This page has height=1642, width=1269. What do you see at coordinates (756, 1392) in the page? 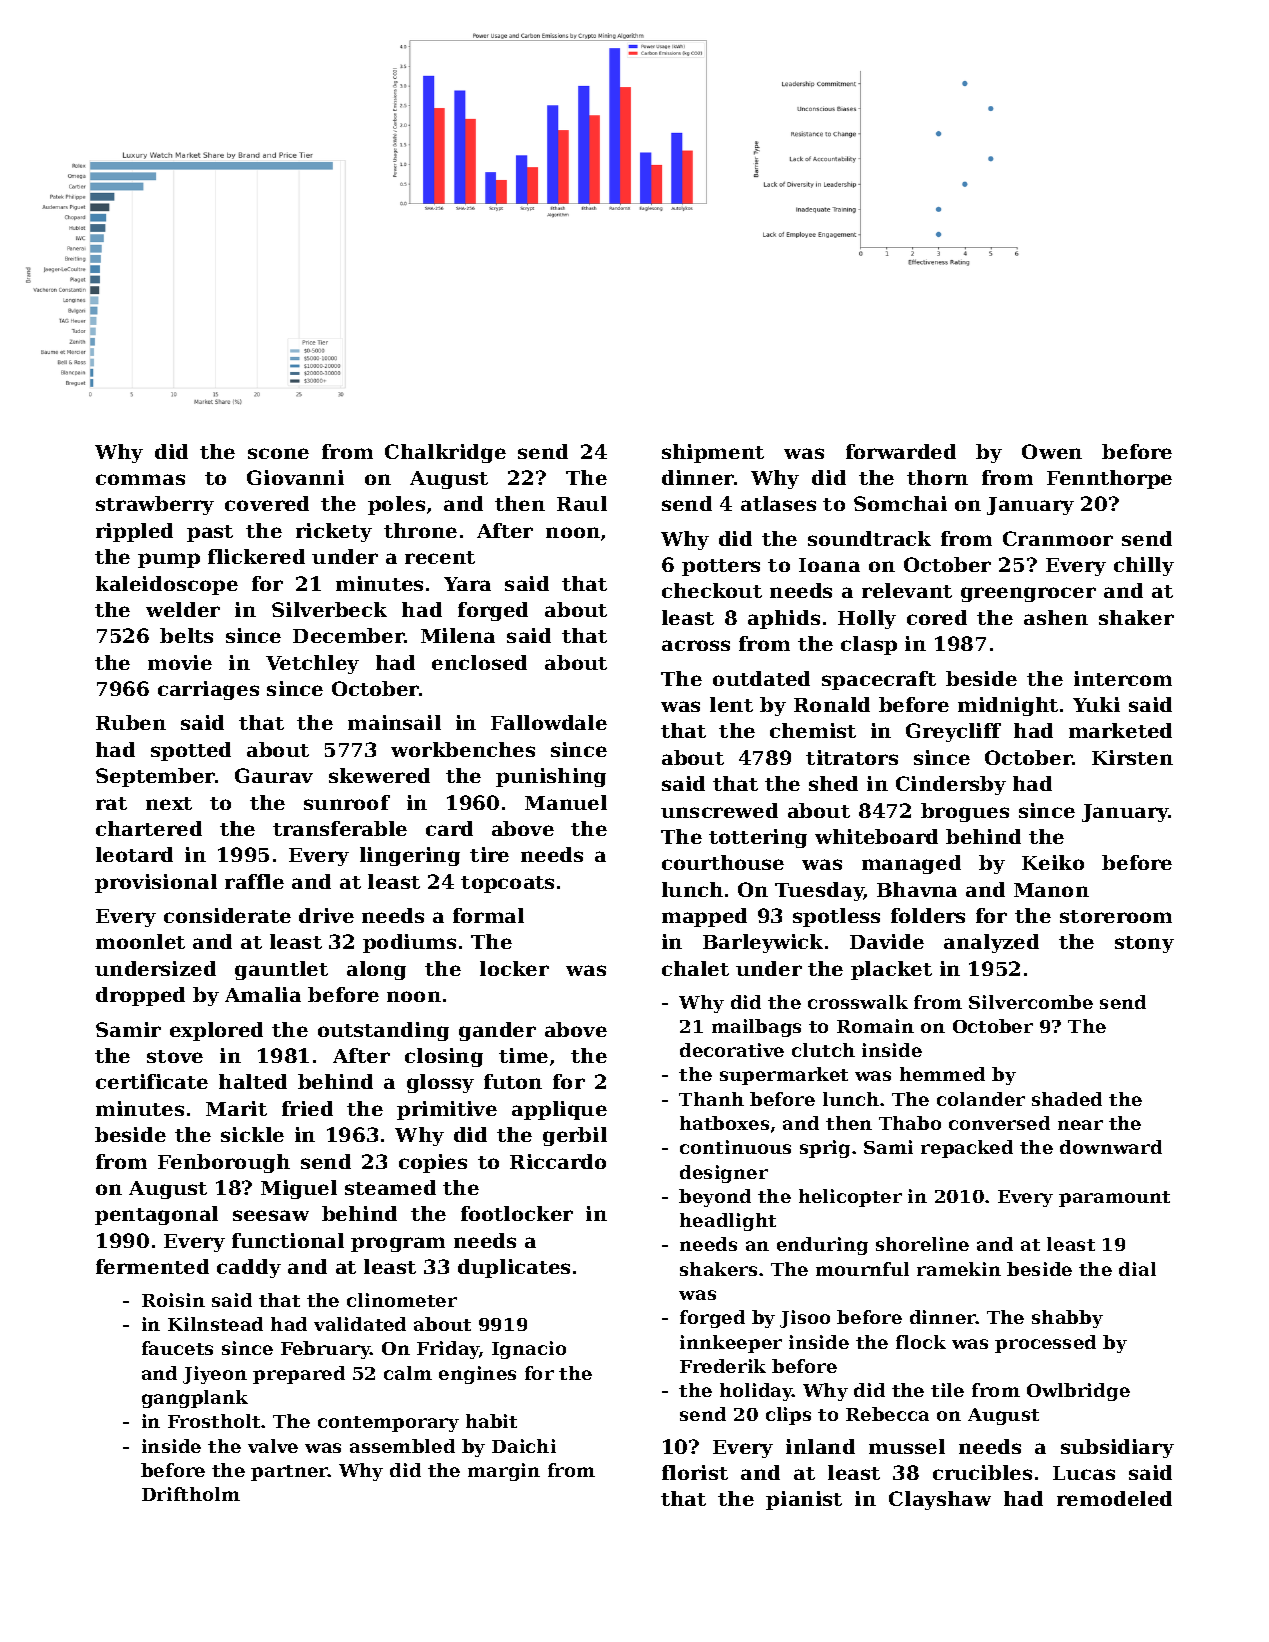
I see `holiday` at bounding box center [756, 1392].
